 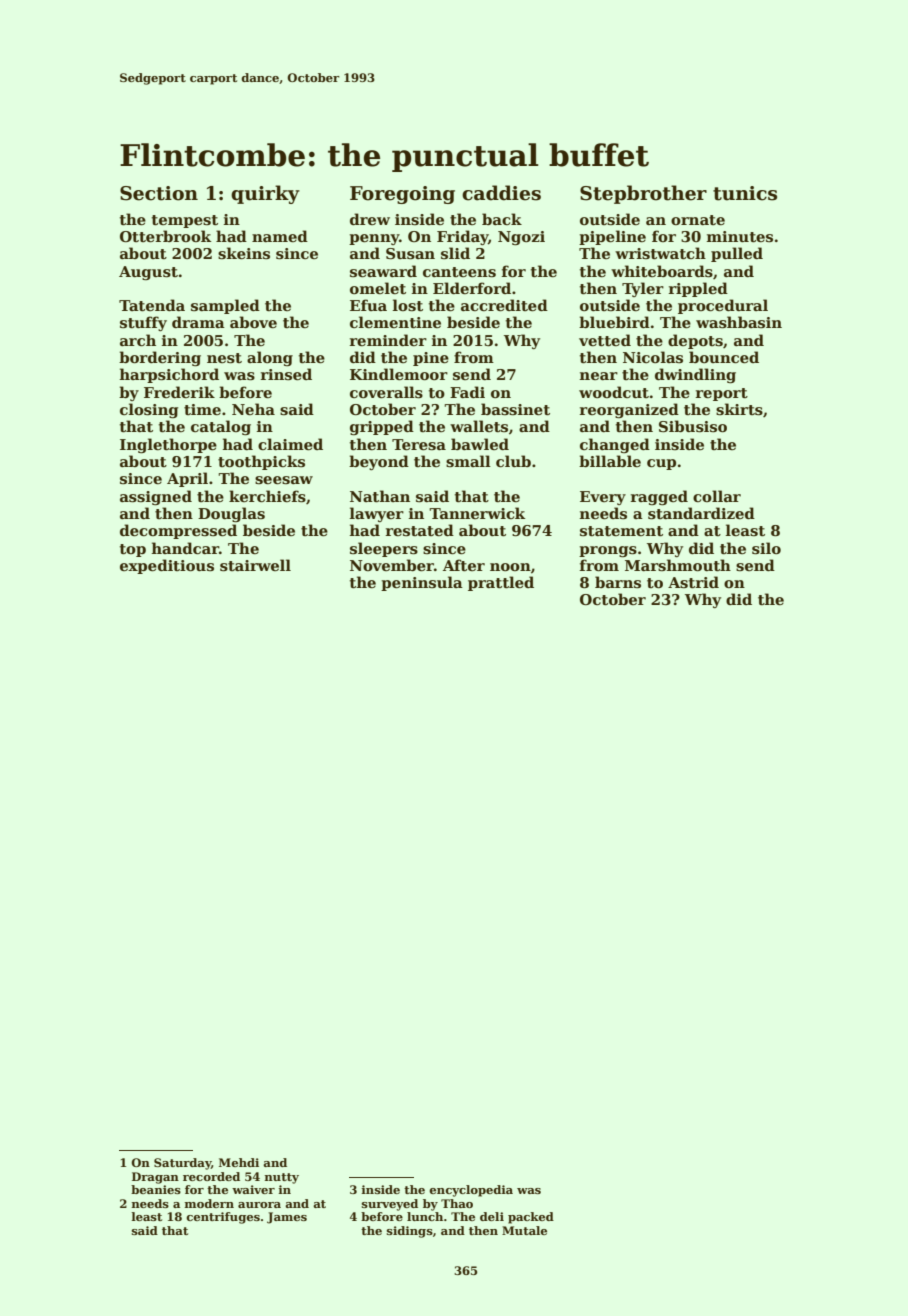 I want to click on recorded, so click(x=211, y=1176).
